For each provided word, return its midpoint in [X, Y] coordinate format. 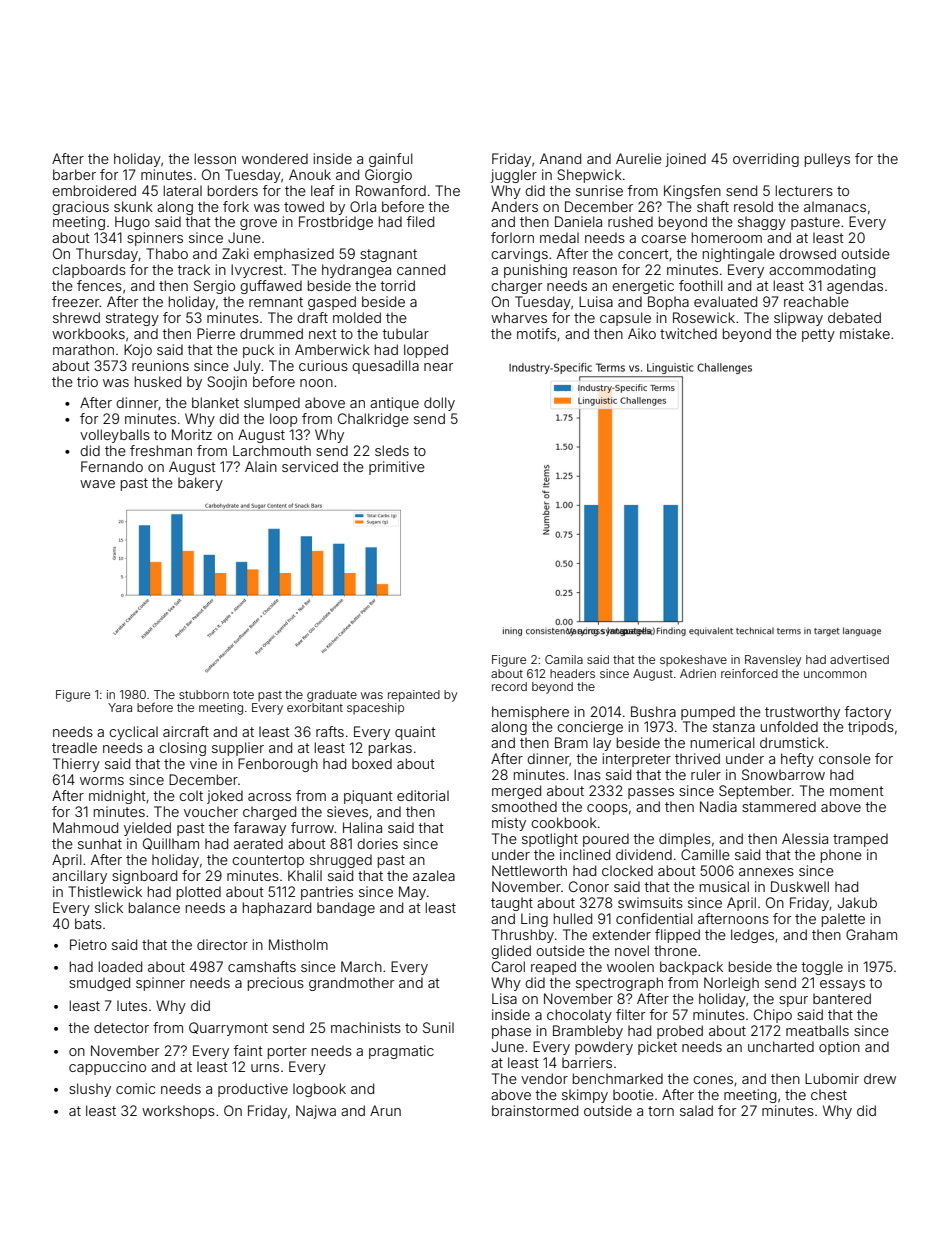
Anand [560, 158]
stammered [779, 806]
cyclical [133, 733]
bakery [200, 484]
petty [818, 335]
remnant [276, 302]
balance [154, 907]
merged [516, 792]
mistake [865, 333]
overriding [766, 160]
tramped [860, 840]
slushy [90, 1090]
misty [509, 824]
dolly [439, 404]
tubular [406, 333]
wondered [275, 158]
